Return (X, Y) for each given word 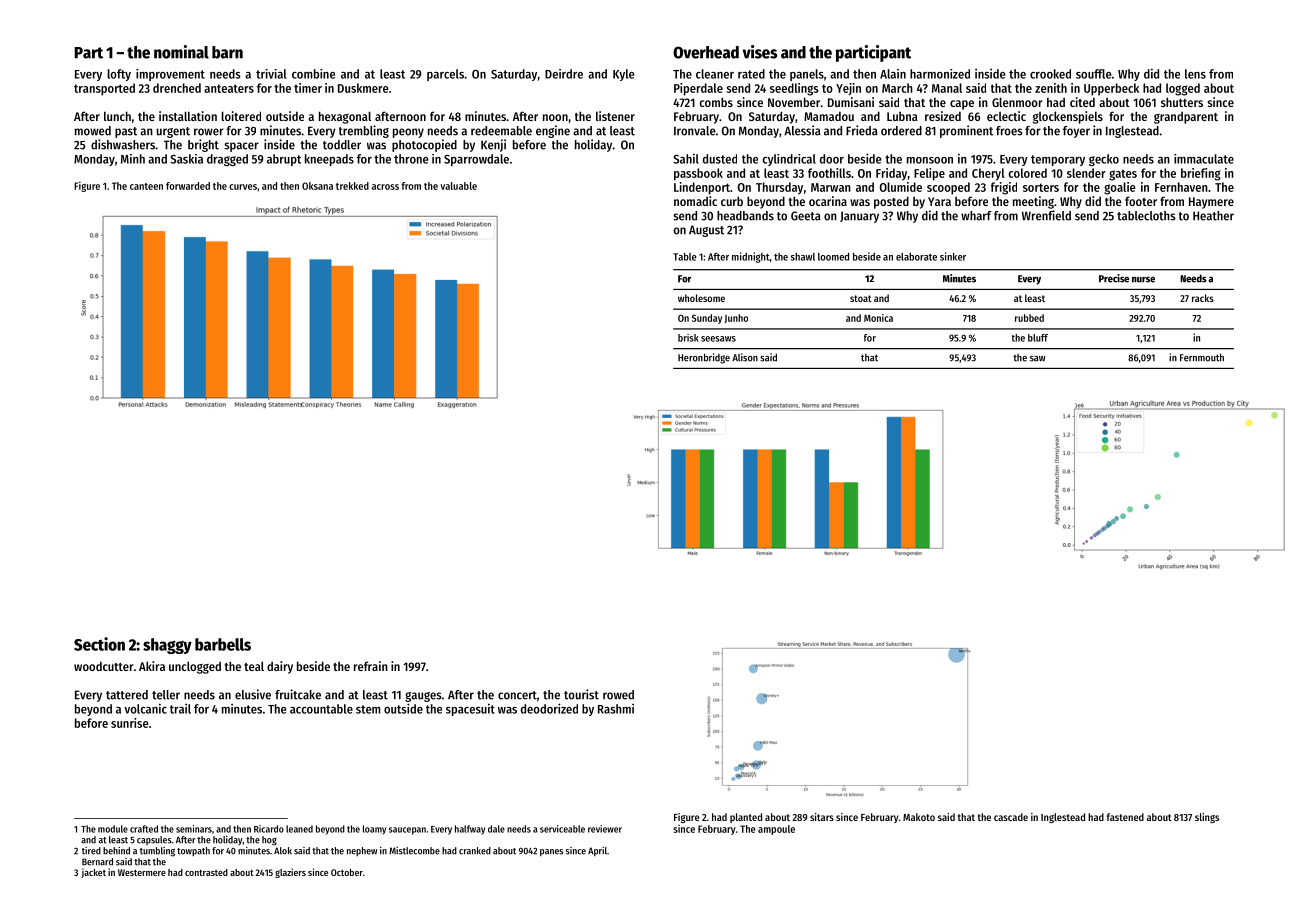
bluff (1038, 338)
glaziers (290, 873)
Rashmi (616, 709)
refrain (371, 666)
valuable (458, 186)
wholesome (701, 298)
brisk (688, 338)
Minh (133, 159)
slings (1207, 818)
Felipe (929, 174)
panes (551, 852)
